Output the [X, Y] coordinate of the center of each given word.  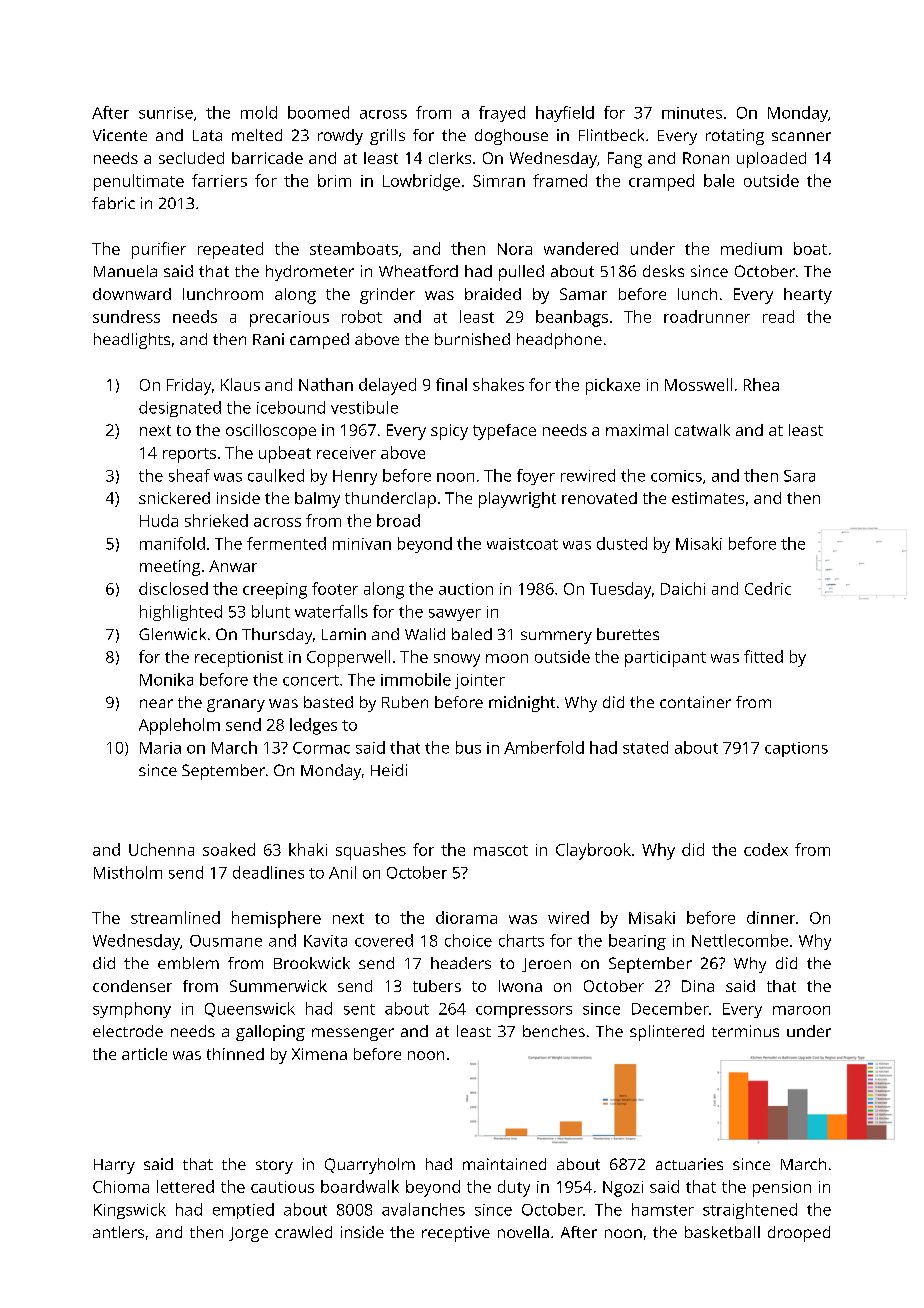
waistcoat [522, 544]
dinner [771, 917]
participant [665, 659]
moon [507, 658]
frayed [502, 114]
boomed [318, 112]
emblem [188, 963]
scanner [801, 136]
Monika [166, 679]
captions [796, 749]
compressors [524, 1012]
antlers [118, 1232]
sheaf [189, 475]
